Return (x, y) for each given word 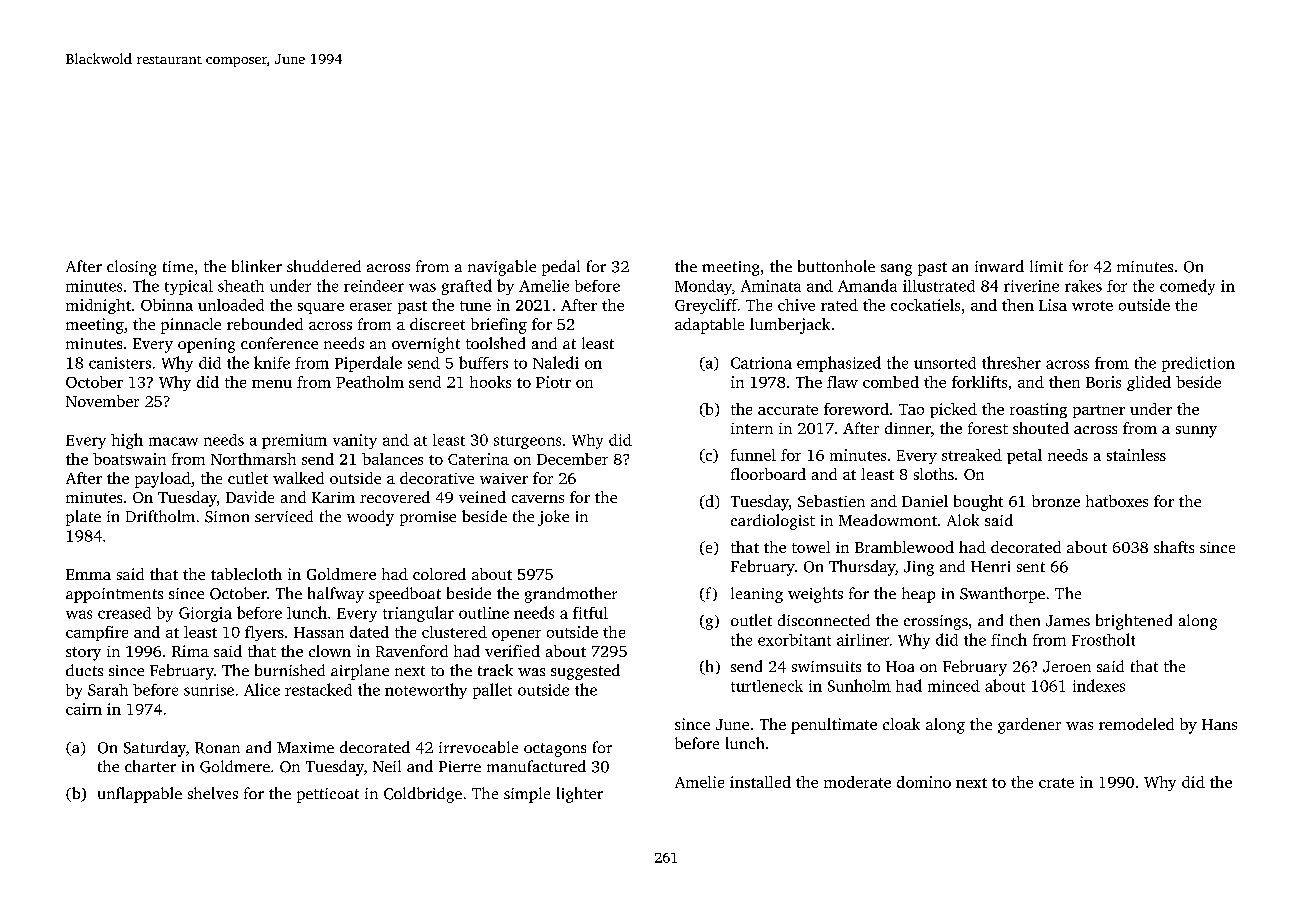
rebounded (265, 324)
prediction (1198, 364)
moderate (857, 782)
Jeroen (1067, 667)
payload (163, 480)
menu (272, 384)
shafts (1174, 547)
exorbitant (794, 640)
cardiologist (773, 522)
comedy (1187, 287)
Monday (703, 287)
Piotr (553, 382)
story (83, 654)
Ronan (217, 748)
